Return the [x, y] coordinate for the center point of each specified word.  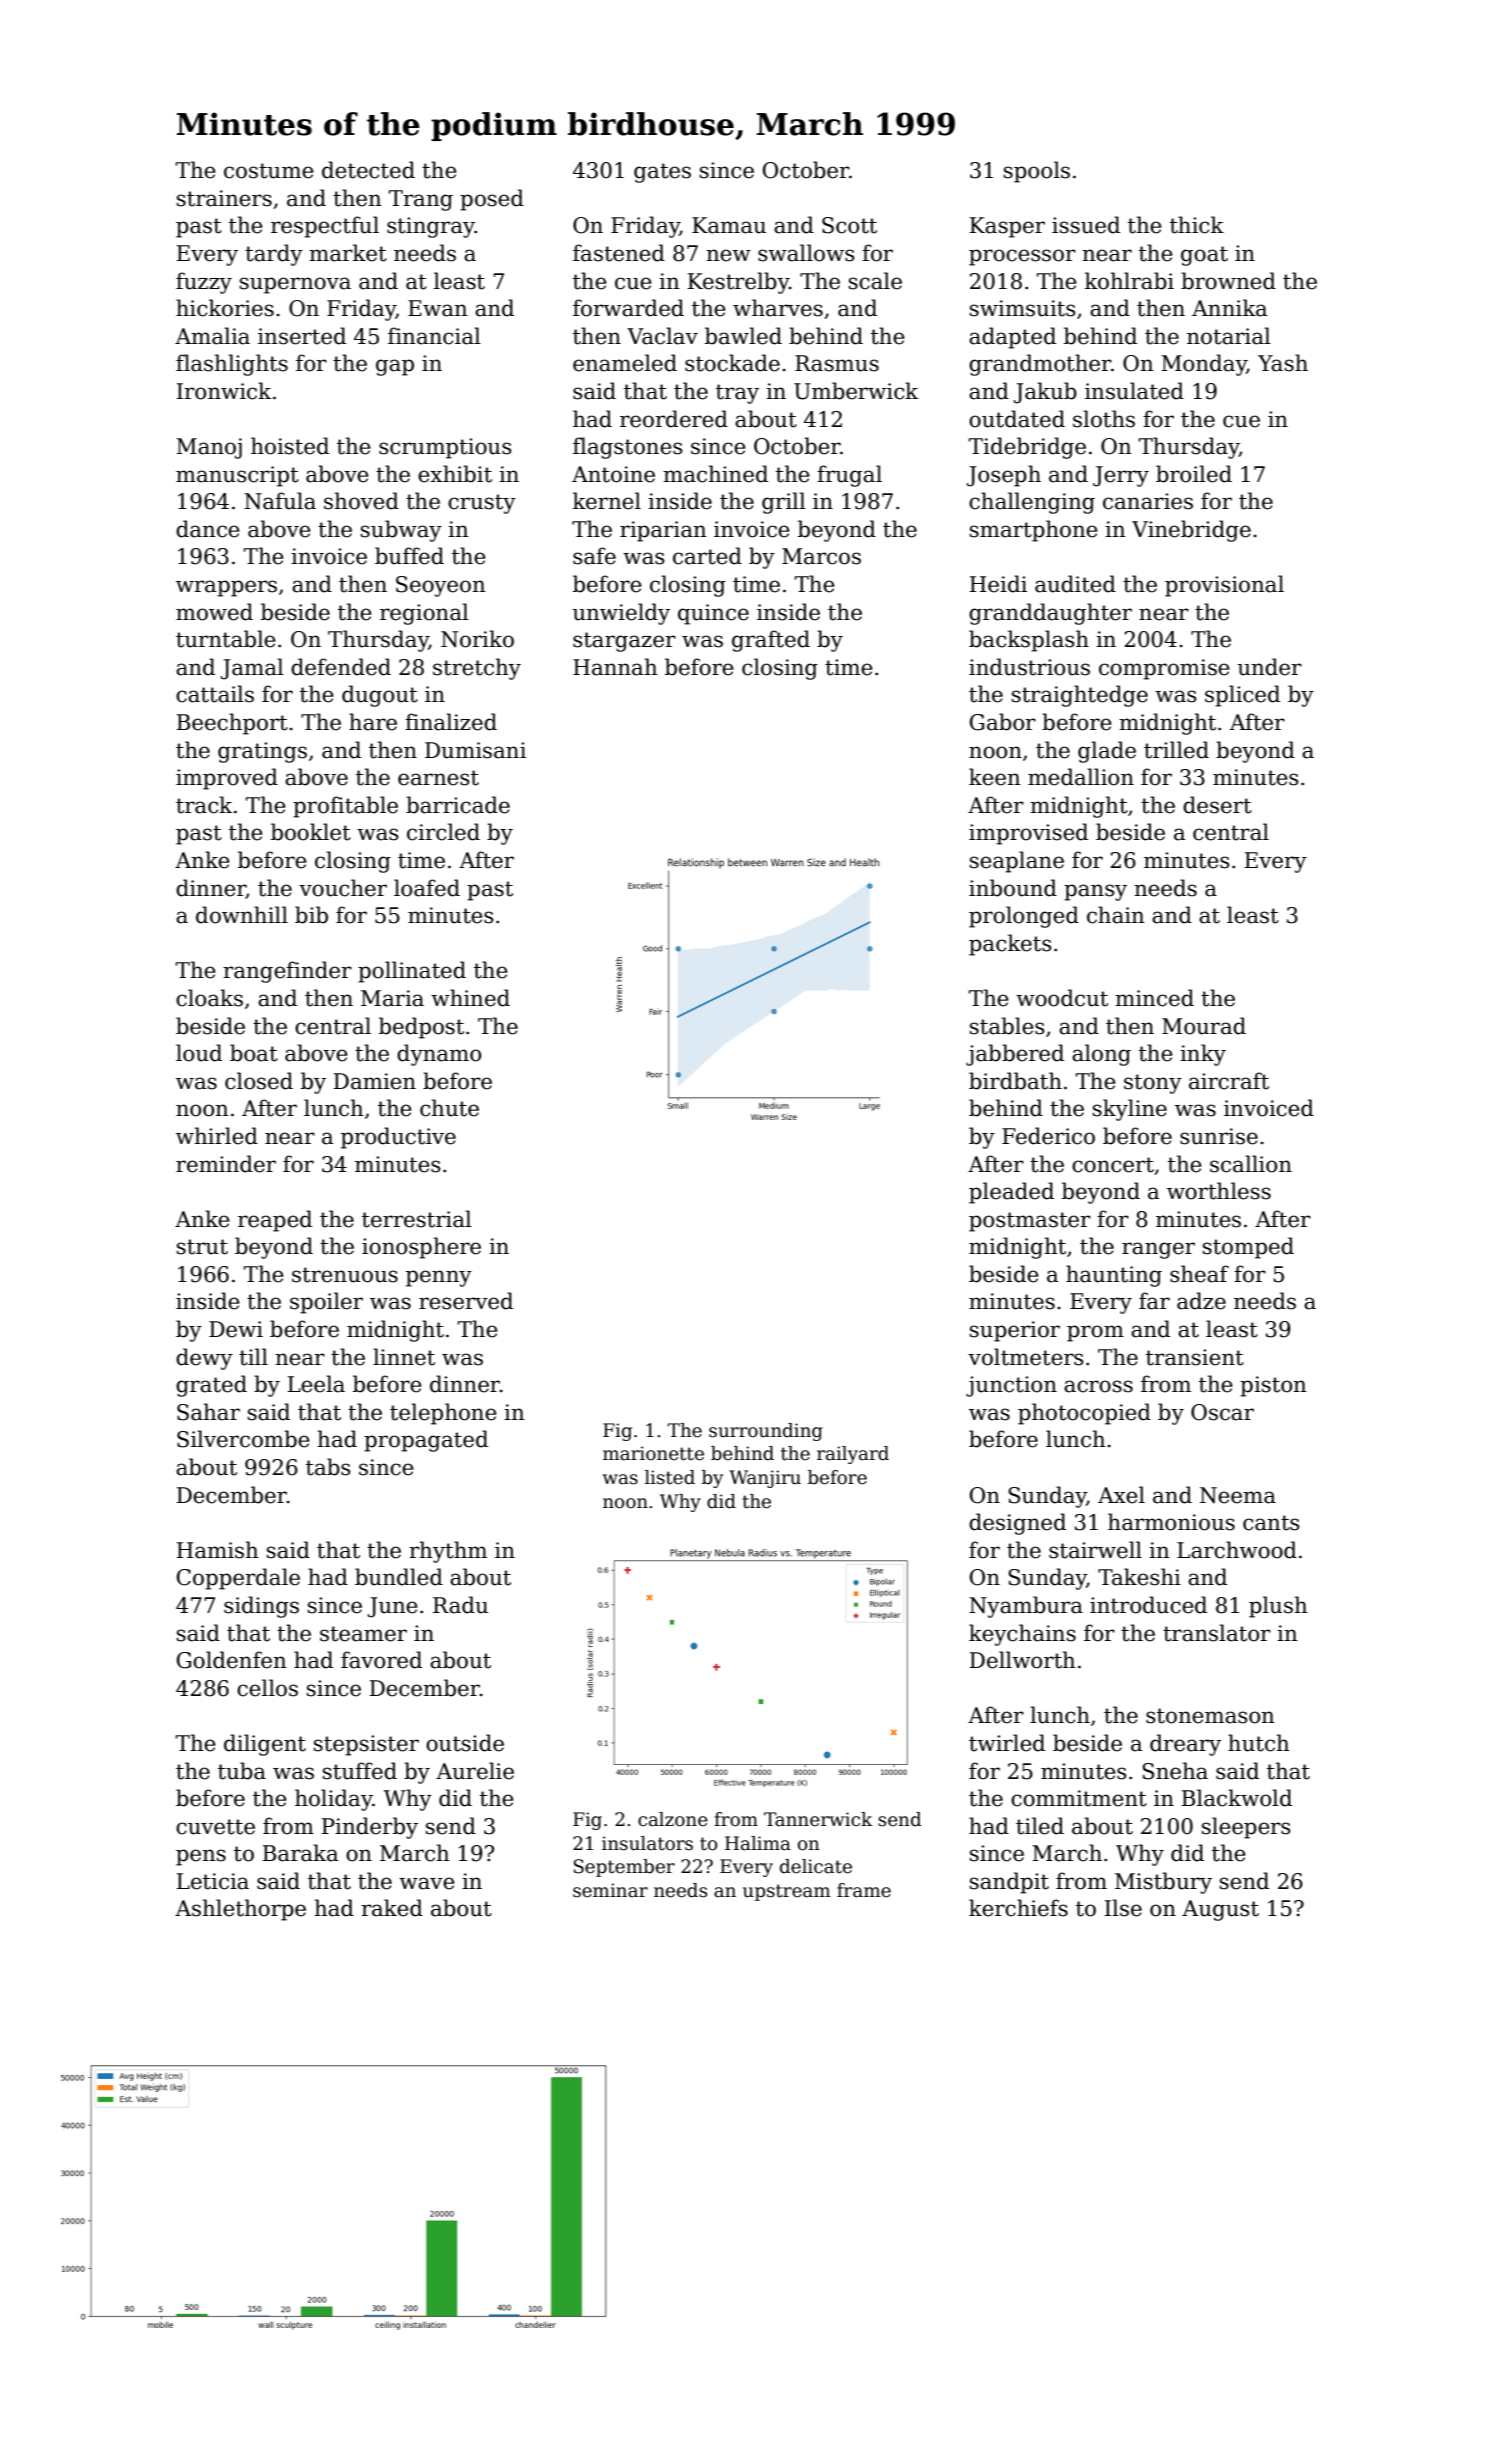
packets [1010, 945]
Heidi [998, 584]
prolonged [1024, 917]
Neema [1238, 1495]
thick [1197, 225]
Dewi [236, 1329]
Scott [849, 225]
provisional [1224, 586]
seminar [610, 1890]
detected [368, 170]
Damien [375, 1081]
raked [392, 1908]
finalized [451, 722]
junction [1011, 1386]
